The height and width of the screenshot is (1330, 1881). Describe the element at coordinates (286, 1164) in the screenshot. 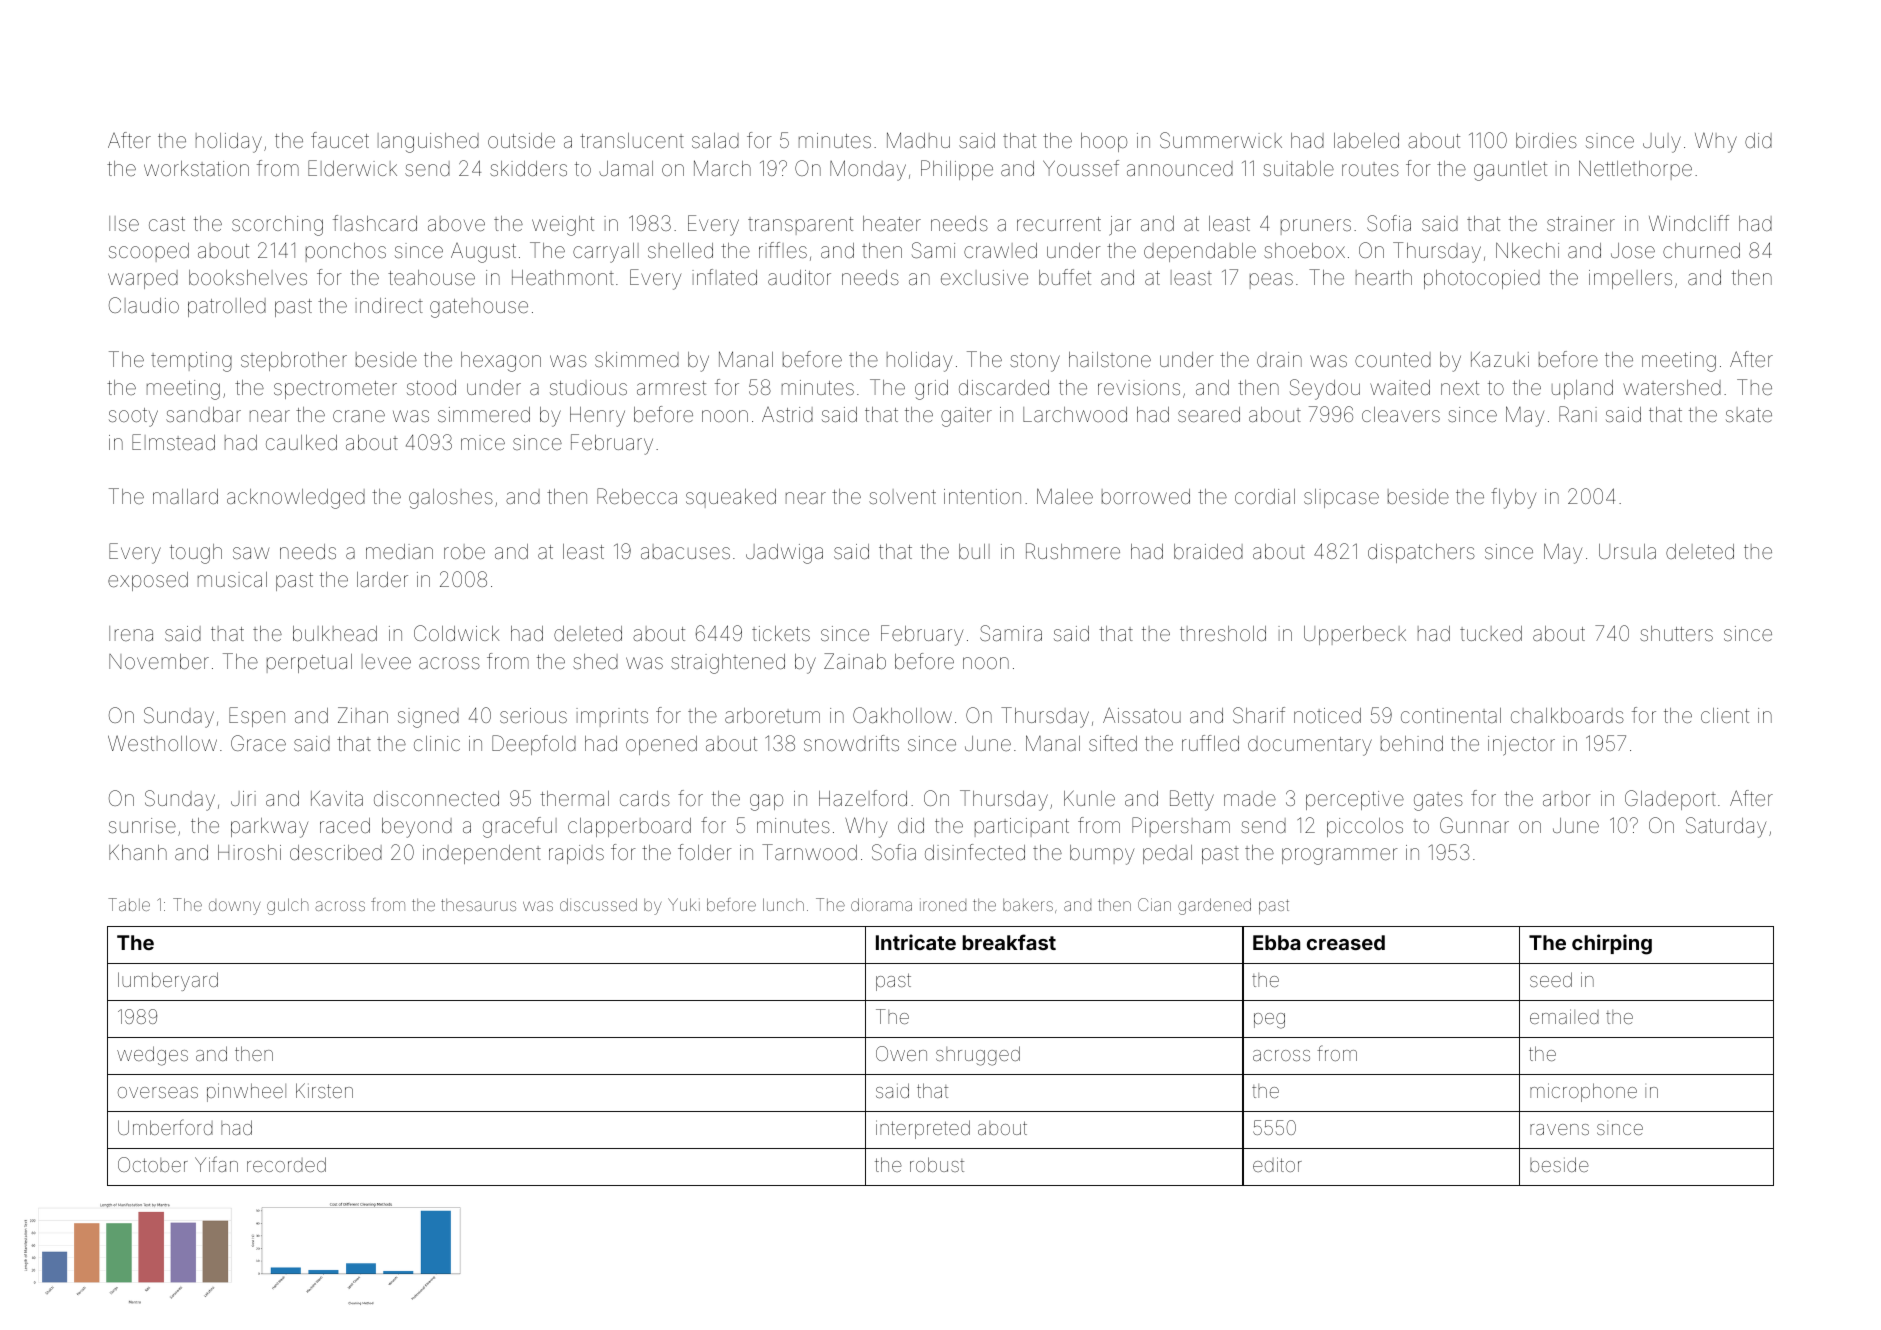

I see `recorded` at that location.
